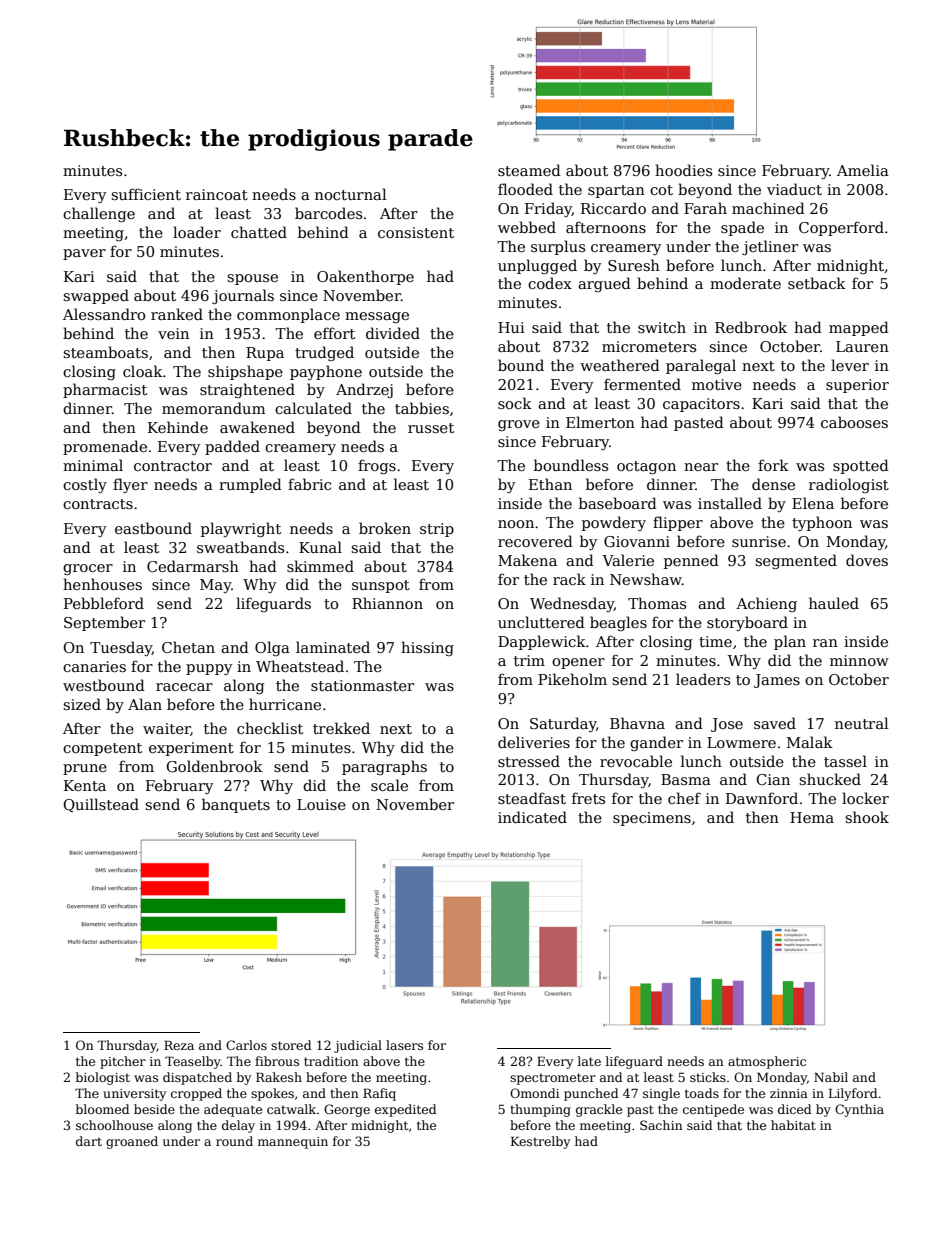 This screenshot has height=1233, width=952. I want to click on switch, so click(662, 327).
